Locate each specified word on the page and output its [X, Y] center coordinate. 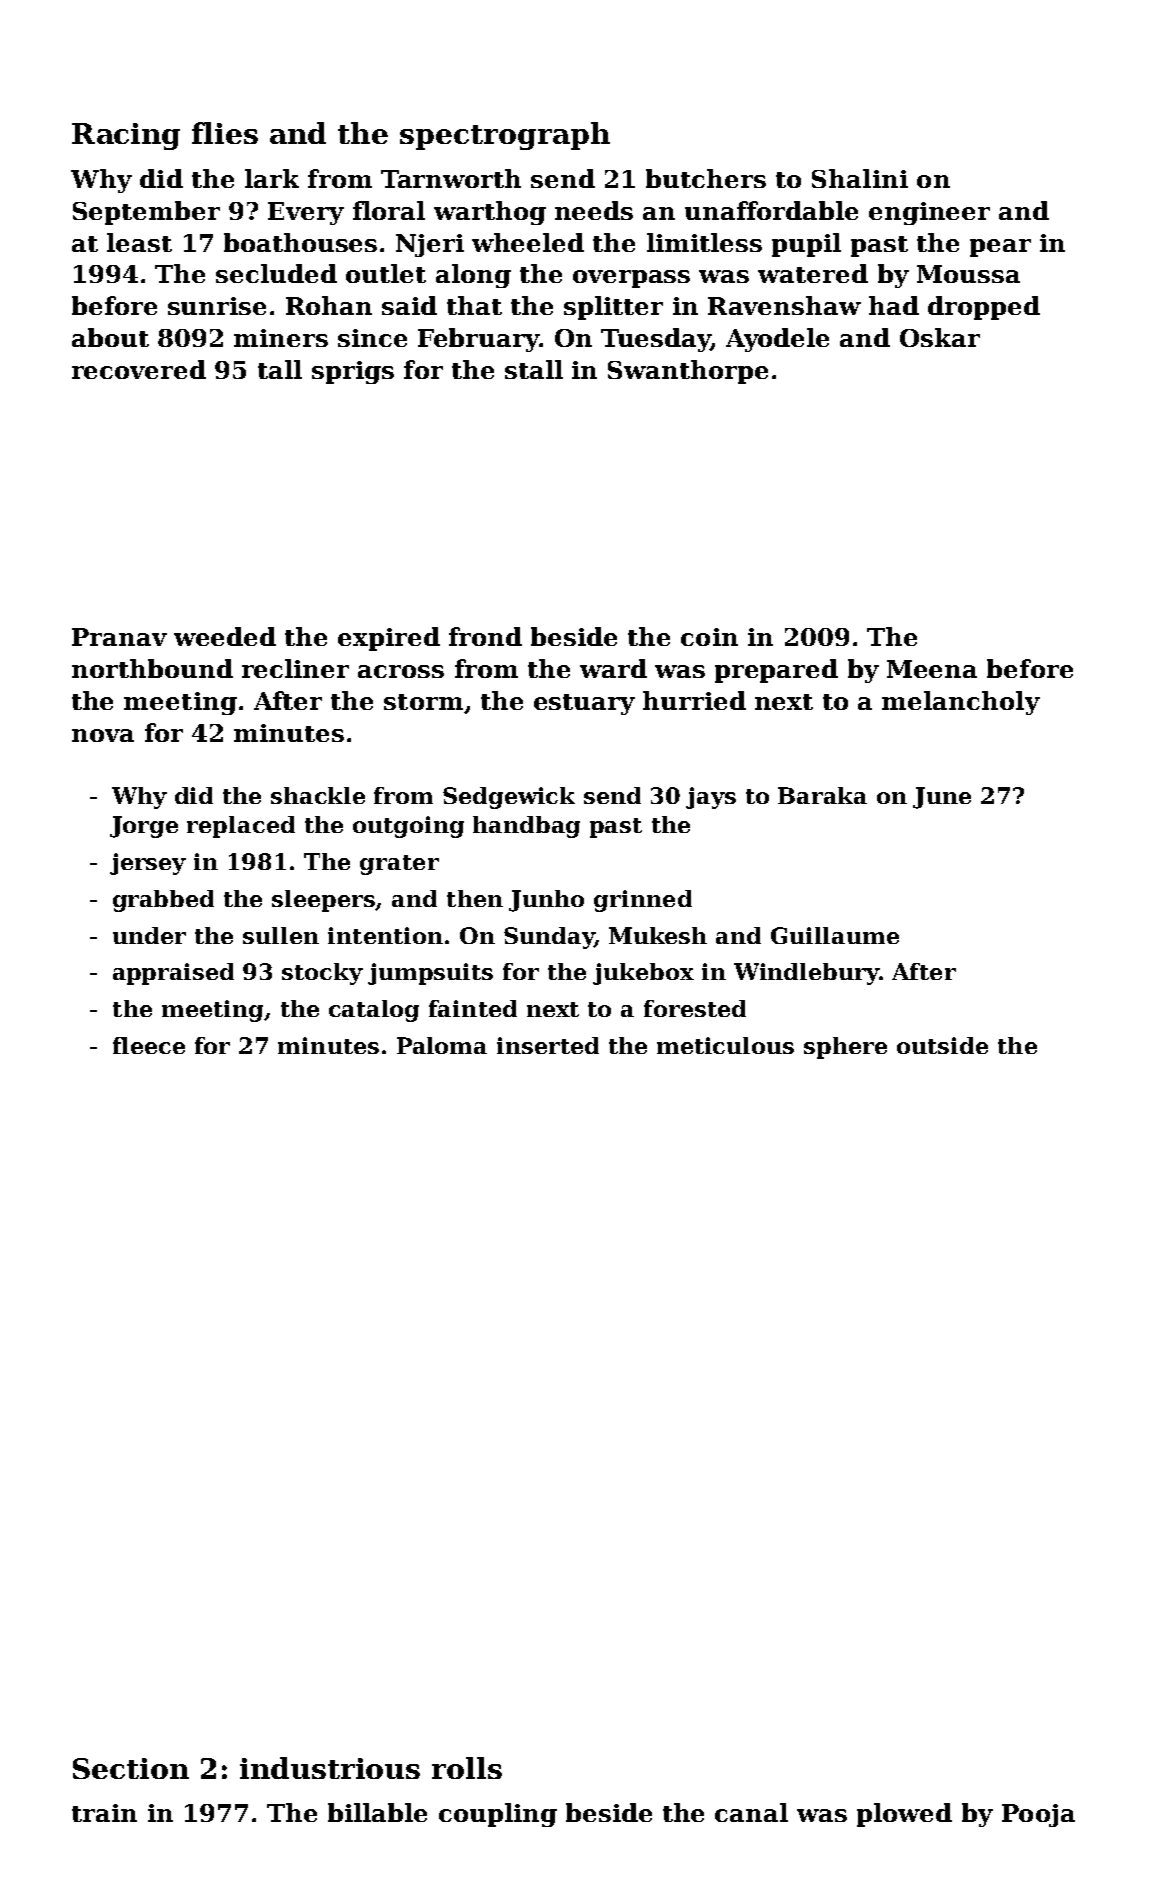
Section [131, 1768]
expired [389, 639]
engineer [929, 213]
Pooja [1038, 1815]
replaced [241, 827]
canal [751, 1812]
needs [594, 210]
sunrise [217, 306]
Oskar [940, 337]
